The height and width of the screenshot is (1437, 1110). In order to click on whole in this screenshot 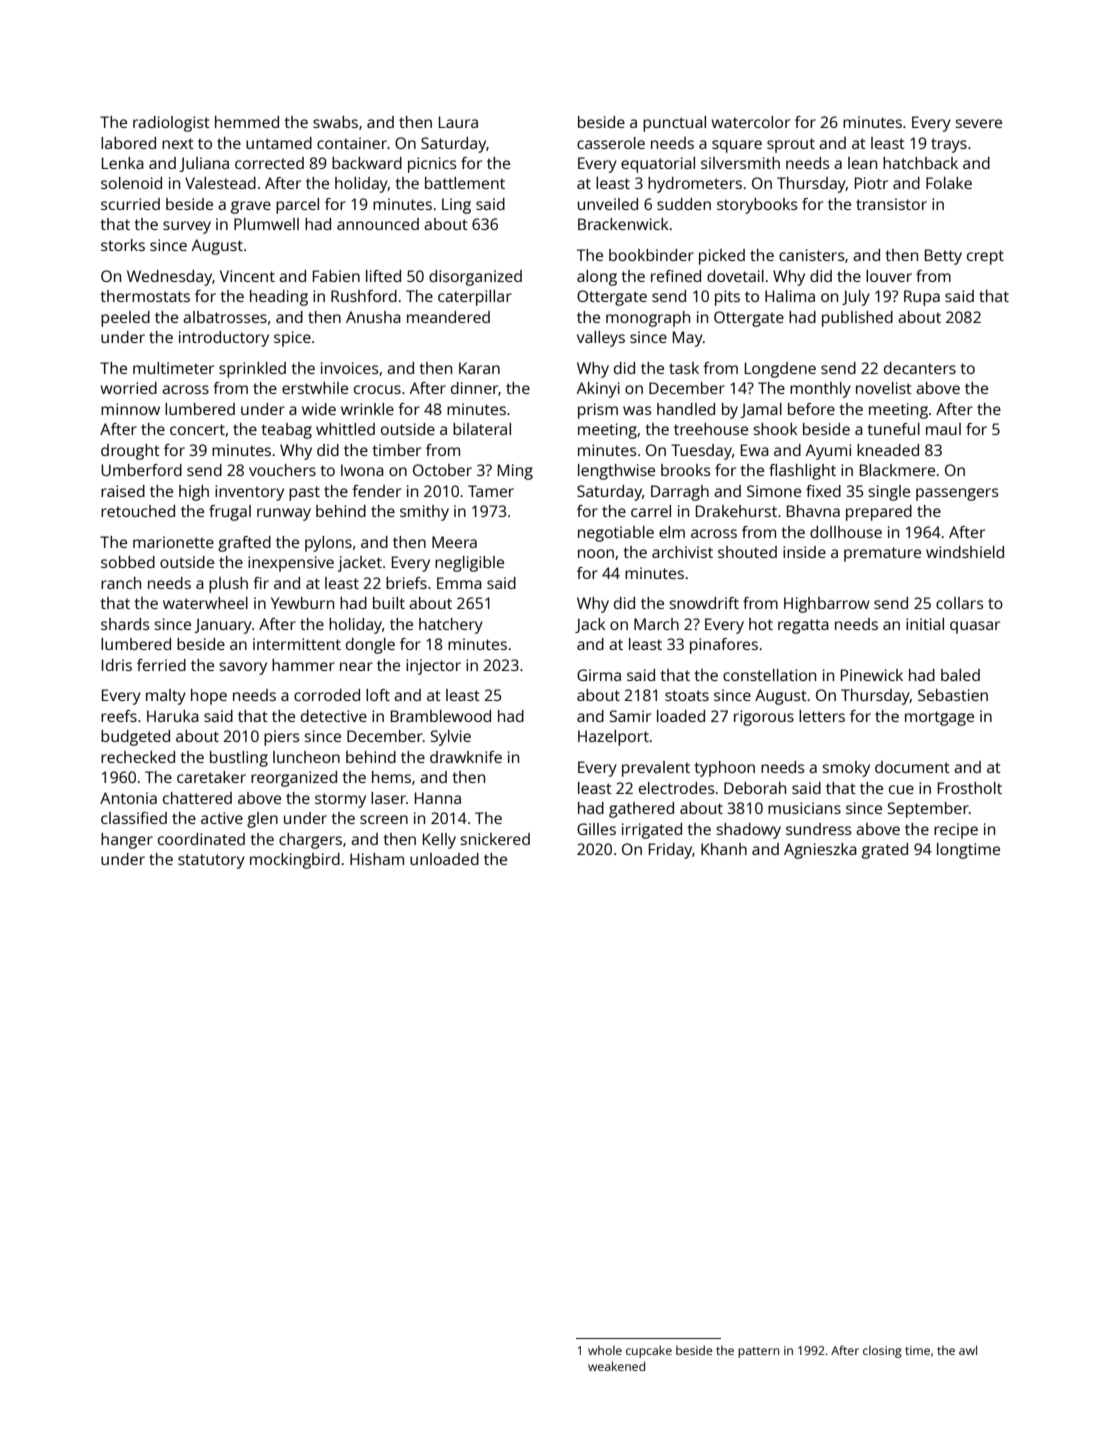, I will do `click(605, 1350)`.
